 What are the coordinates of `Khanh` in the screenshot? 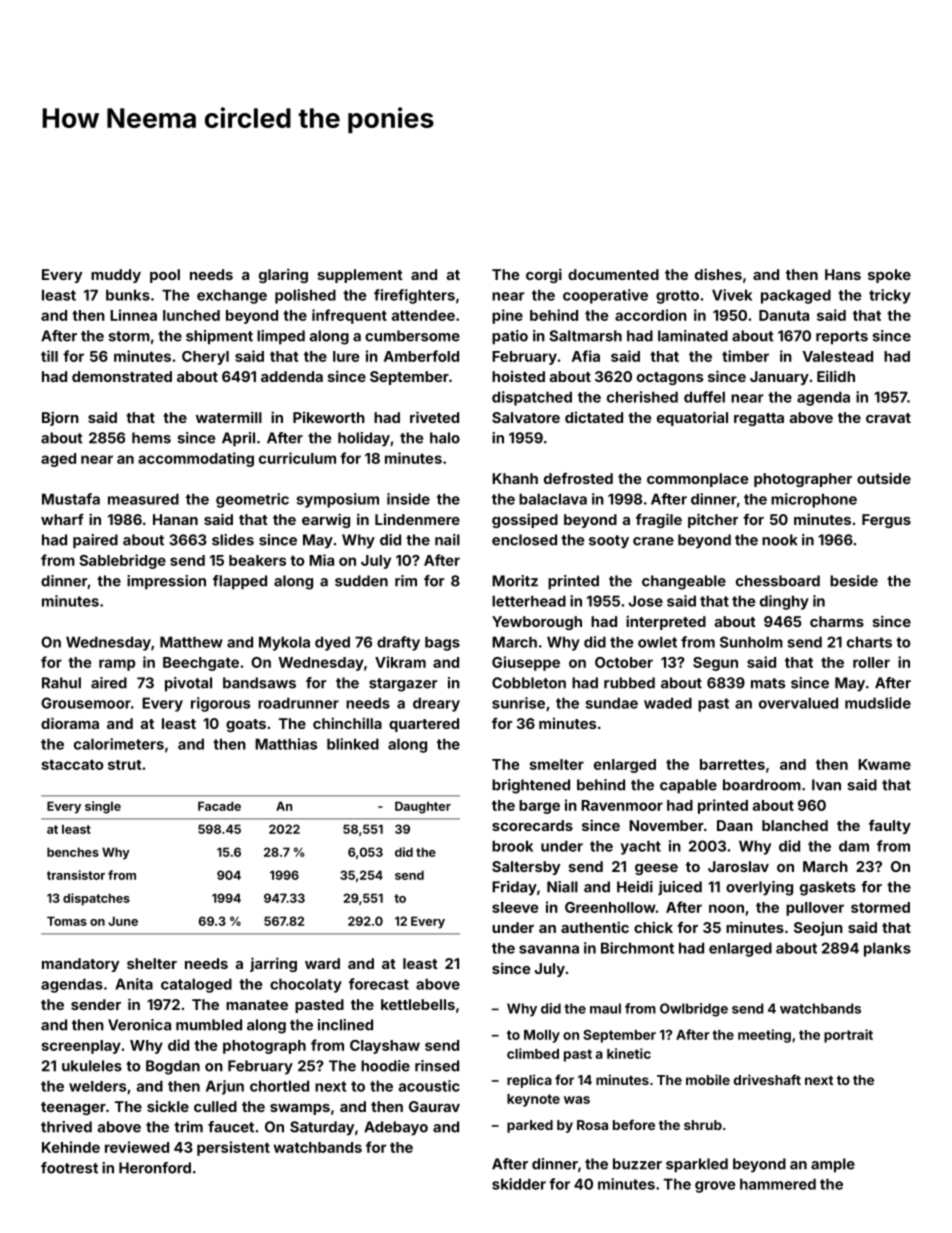 It's located at (515, 478).
